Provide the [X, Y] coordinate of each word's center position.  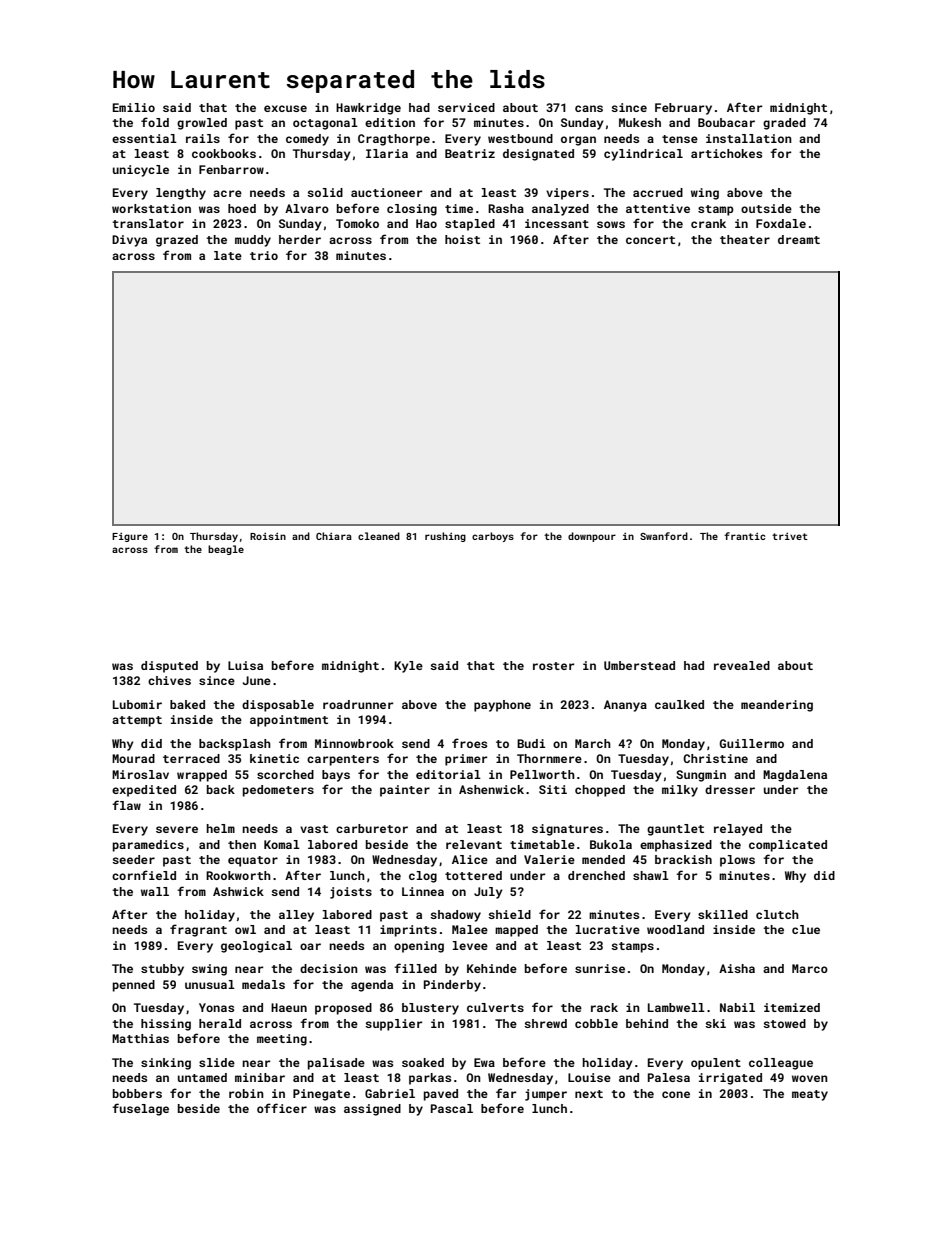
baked [187, 704]
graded [784, 124]
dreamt [799, 239]
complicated [788, 846]
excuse [285, 108]
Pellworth [542, 774]
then [242, 844]
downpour [592, 537]
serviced [466, 107]
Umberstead [639, 665]
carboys [493, 537]
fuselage [140, 1109]
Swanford [664, 536]
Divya [129, 241]
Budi [531, 743]
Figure [130, 537]
